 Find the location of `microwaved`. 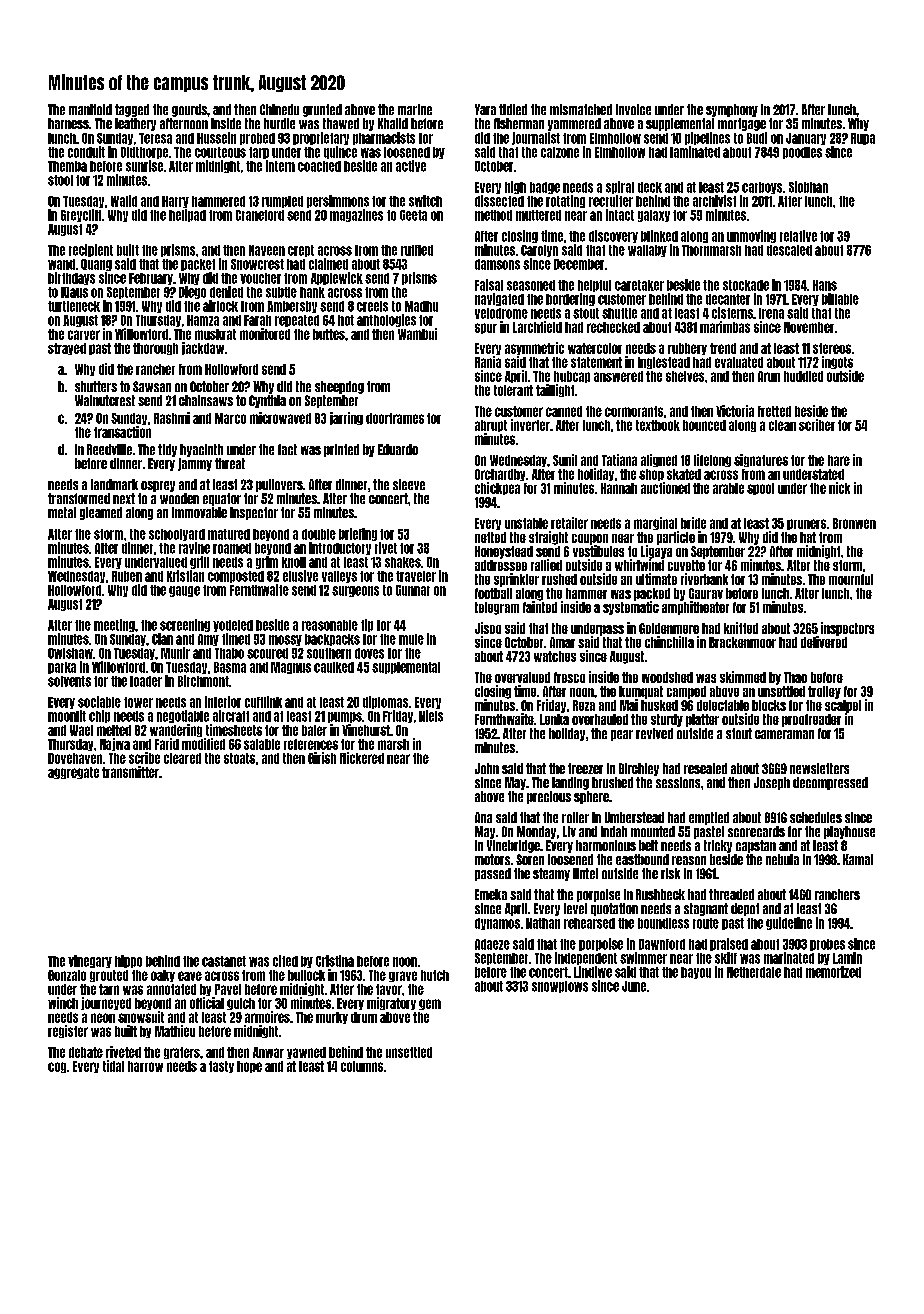

microwaved is located at coordinates (280, 418).
